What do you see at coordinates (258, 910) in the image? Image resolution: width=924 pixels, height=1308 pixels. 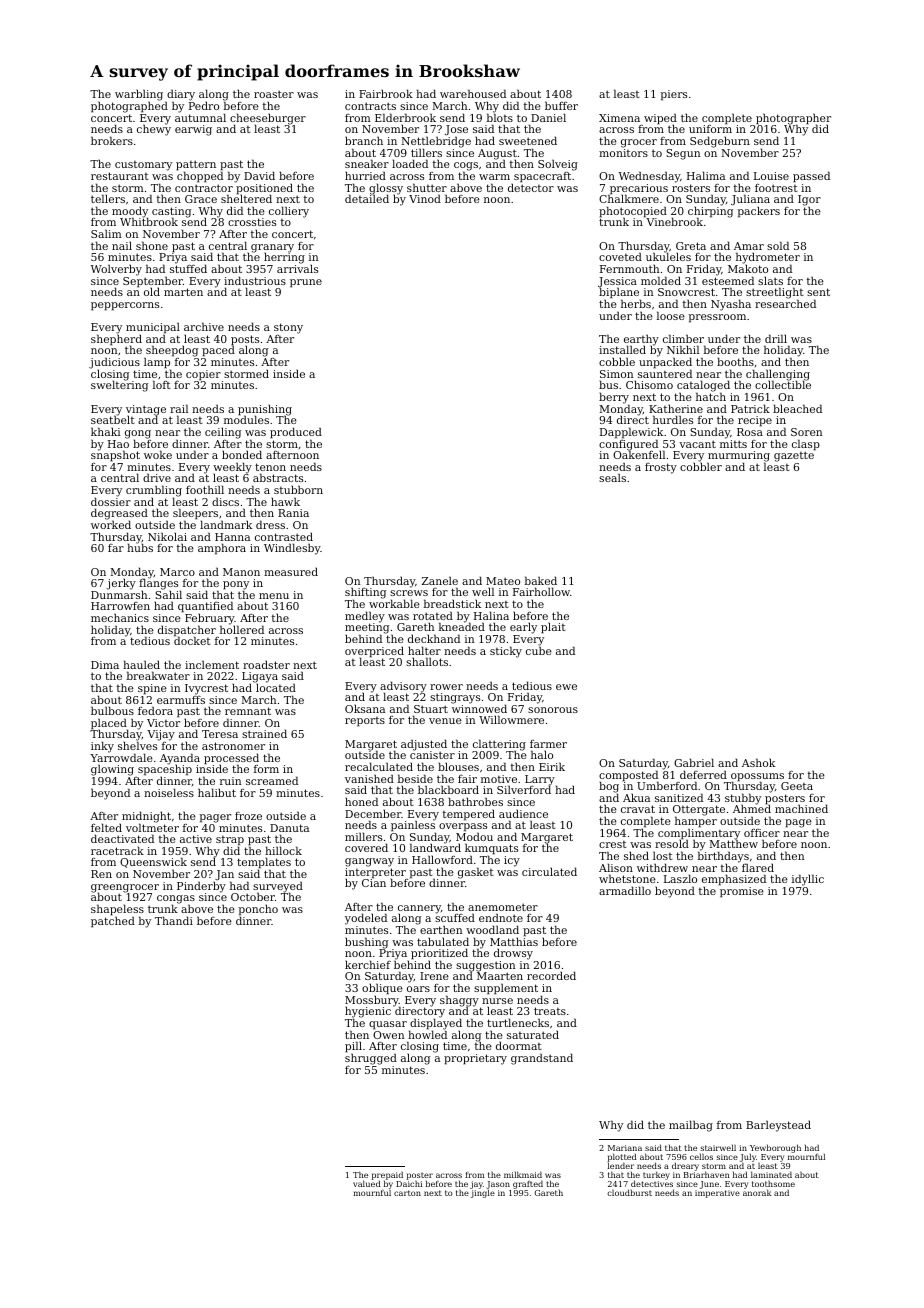 I see `poncho` at bounding box center [258, 910].
